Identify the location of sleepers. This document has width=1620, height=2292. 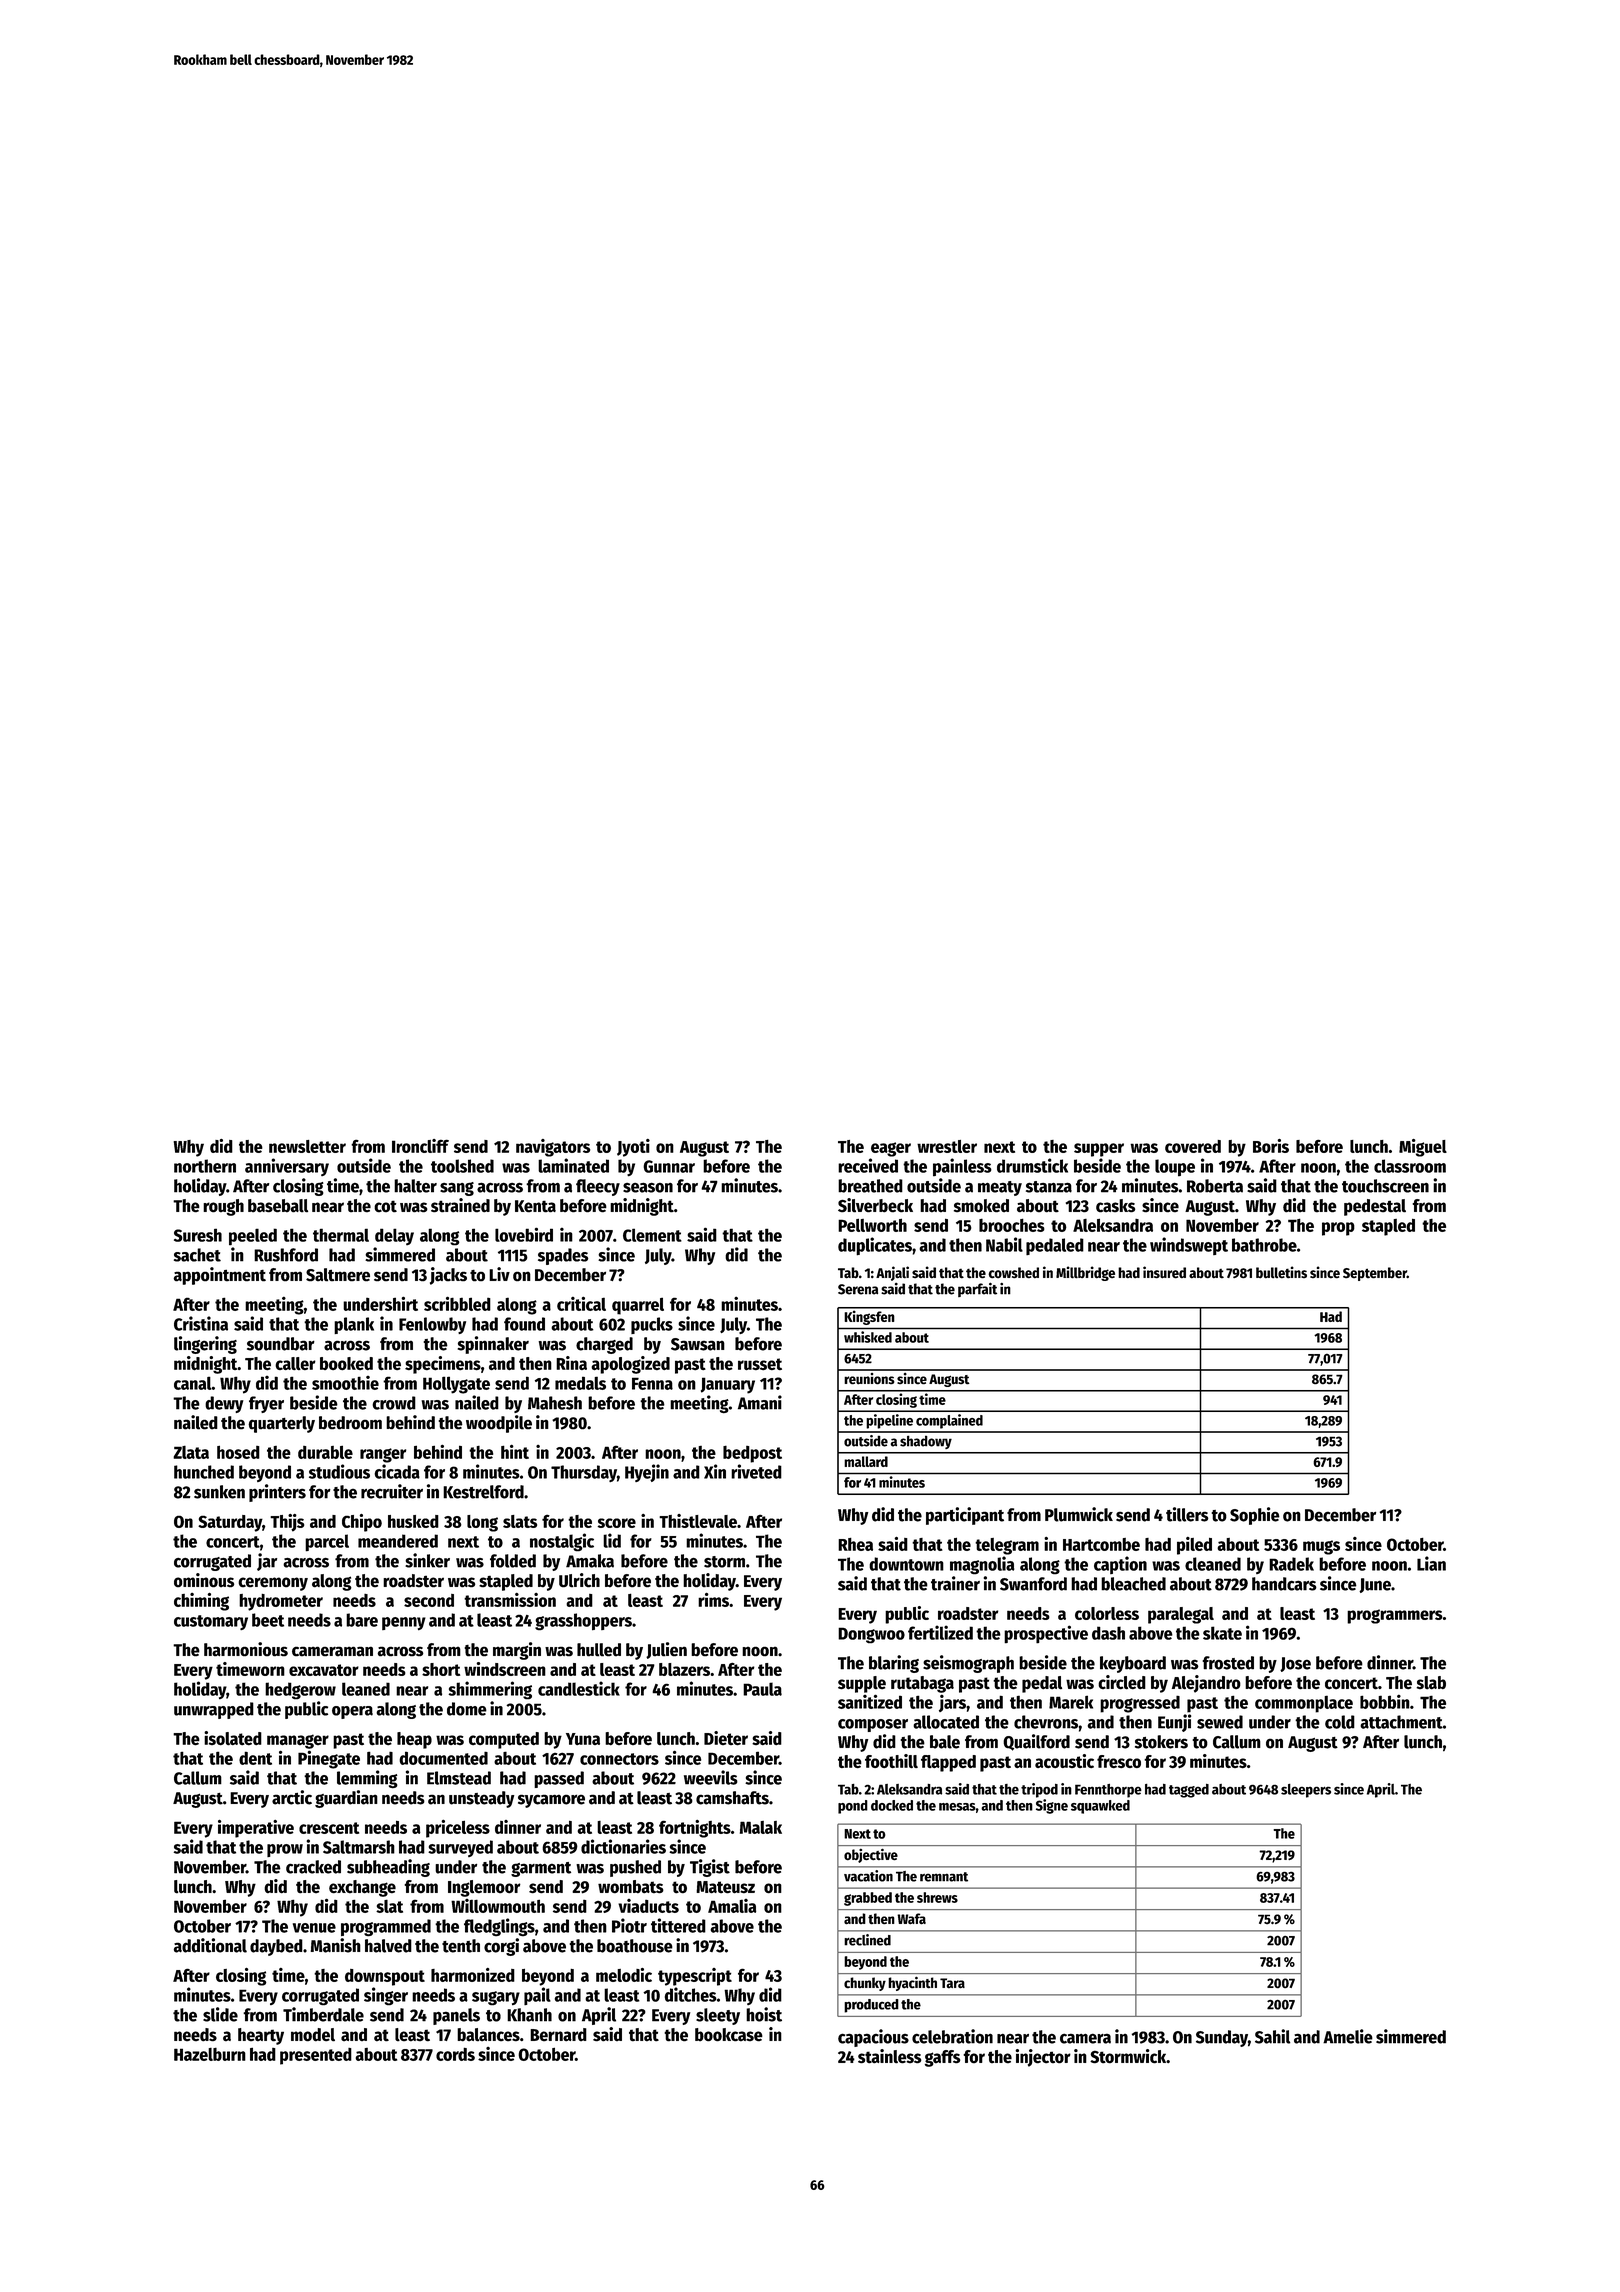
(1306, 1791).
